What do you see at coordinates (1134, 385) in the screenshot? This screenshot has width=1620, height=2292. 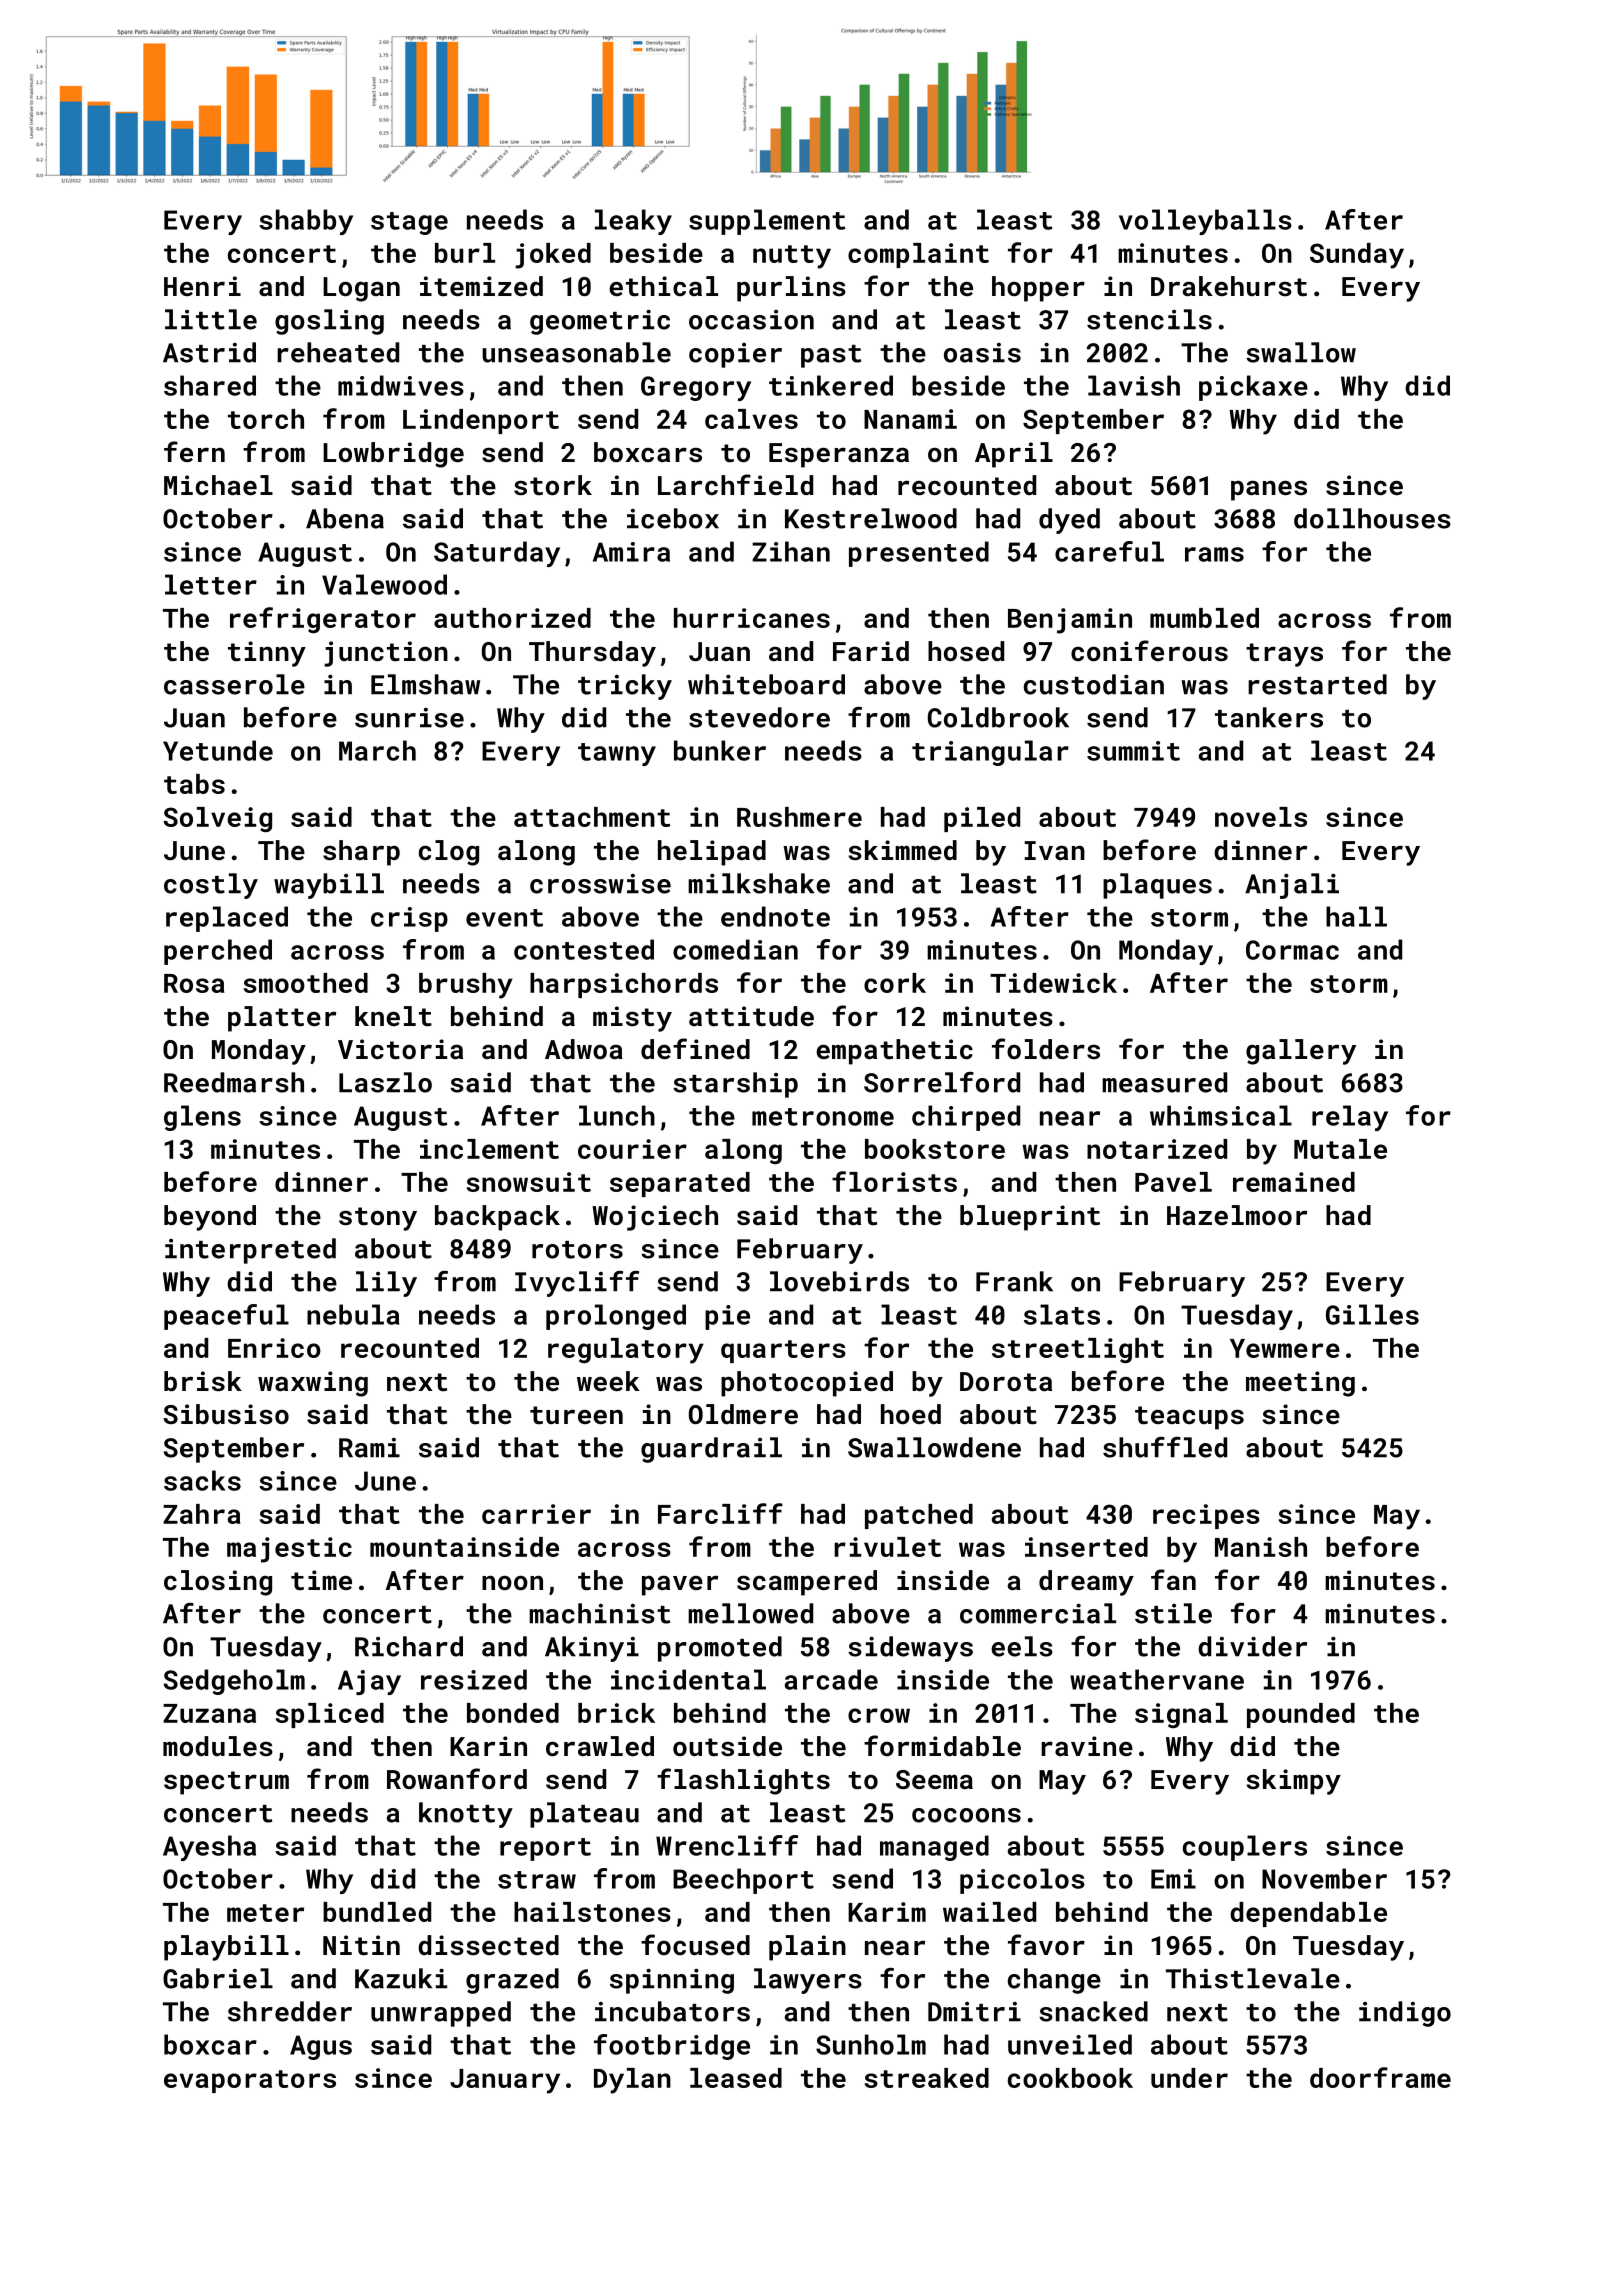 I see `lavish` at bounding box center [1134, 385].
